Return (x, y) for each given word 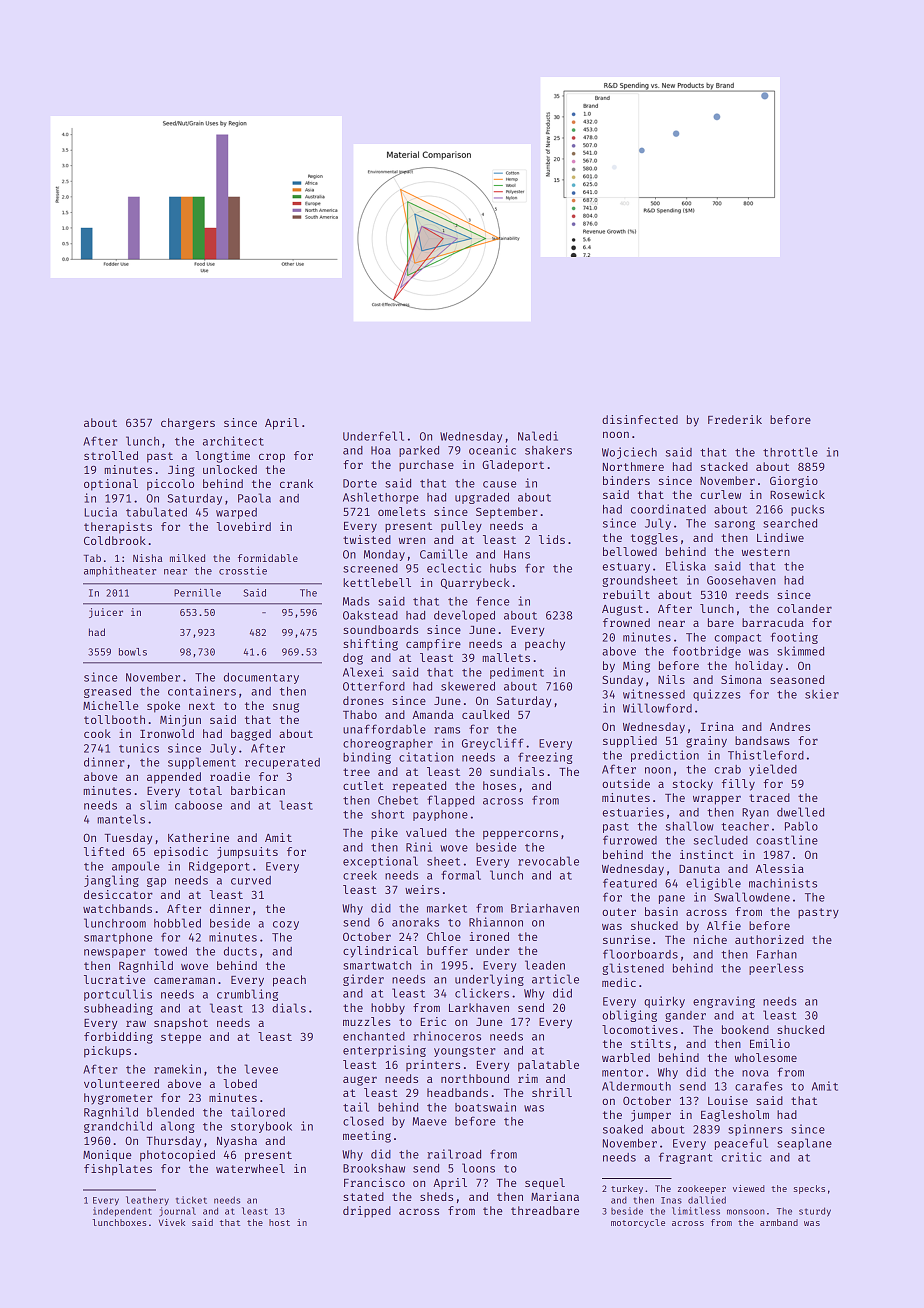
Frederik (735, 419)
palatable (548, 1066)
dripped (367, 1212)
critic (741, 1157)
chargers (188, 424)
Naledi (538, 436)
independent (122, 1212)
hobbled (177, 923)
